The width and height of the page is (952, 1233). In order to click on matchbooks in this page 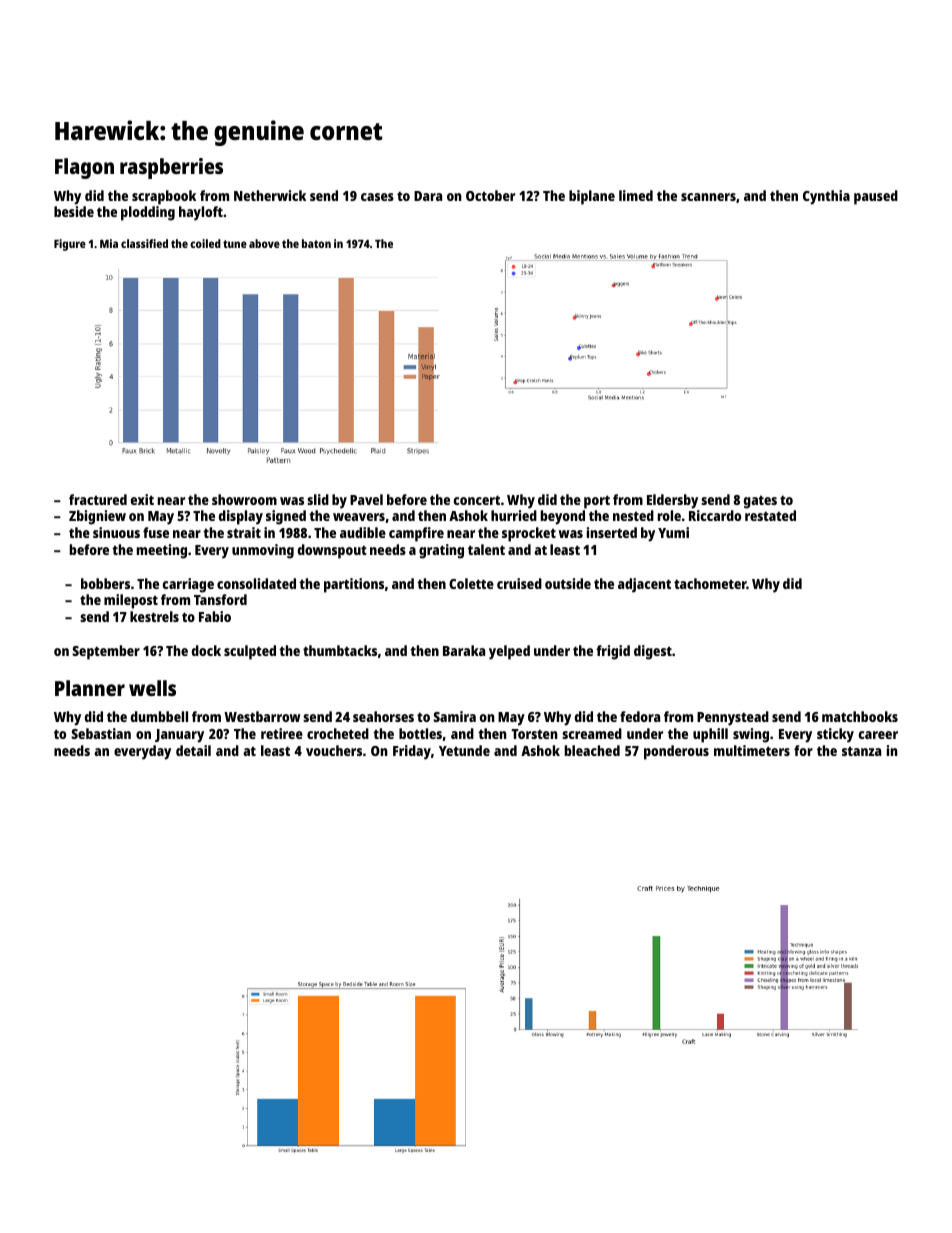, I will do `click(860, 716)`.
